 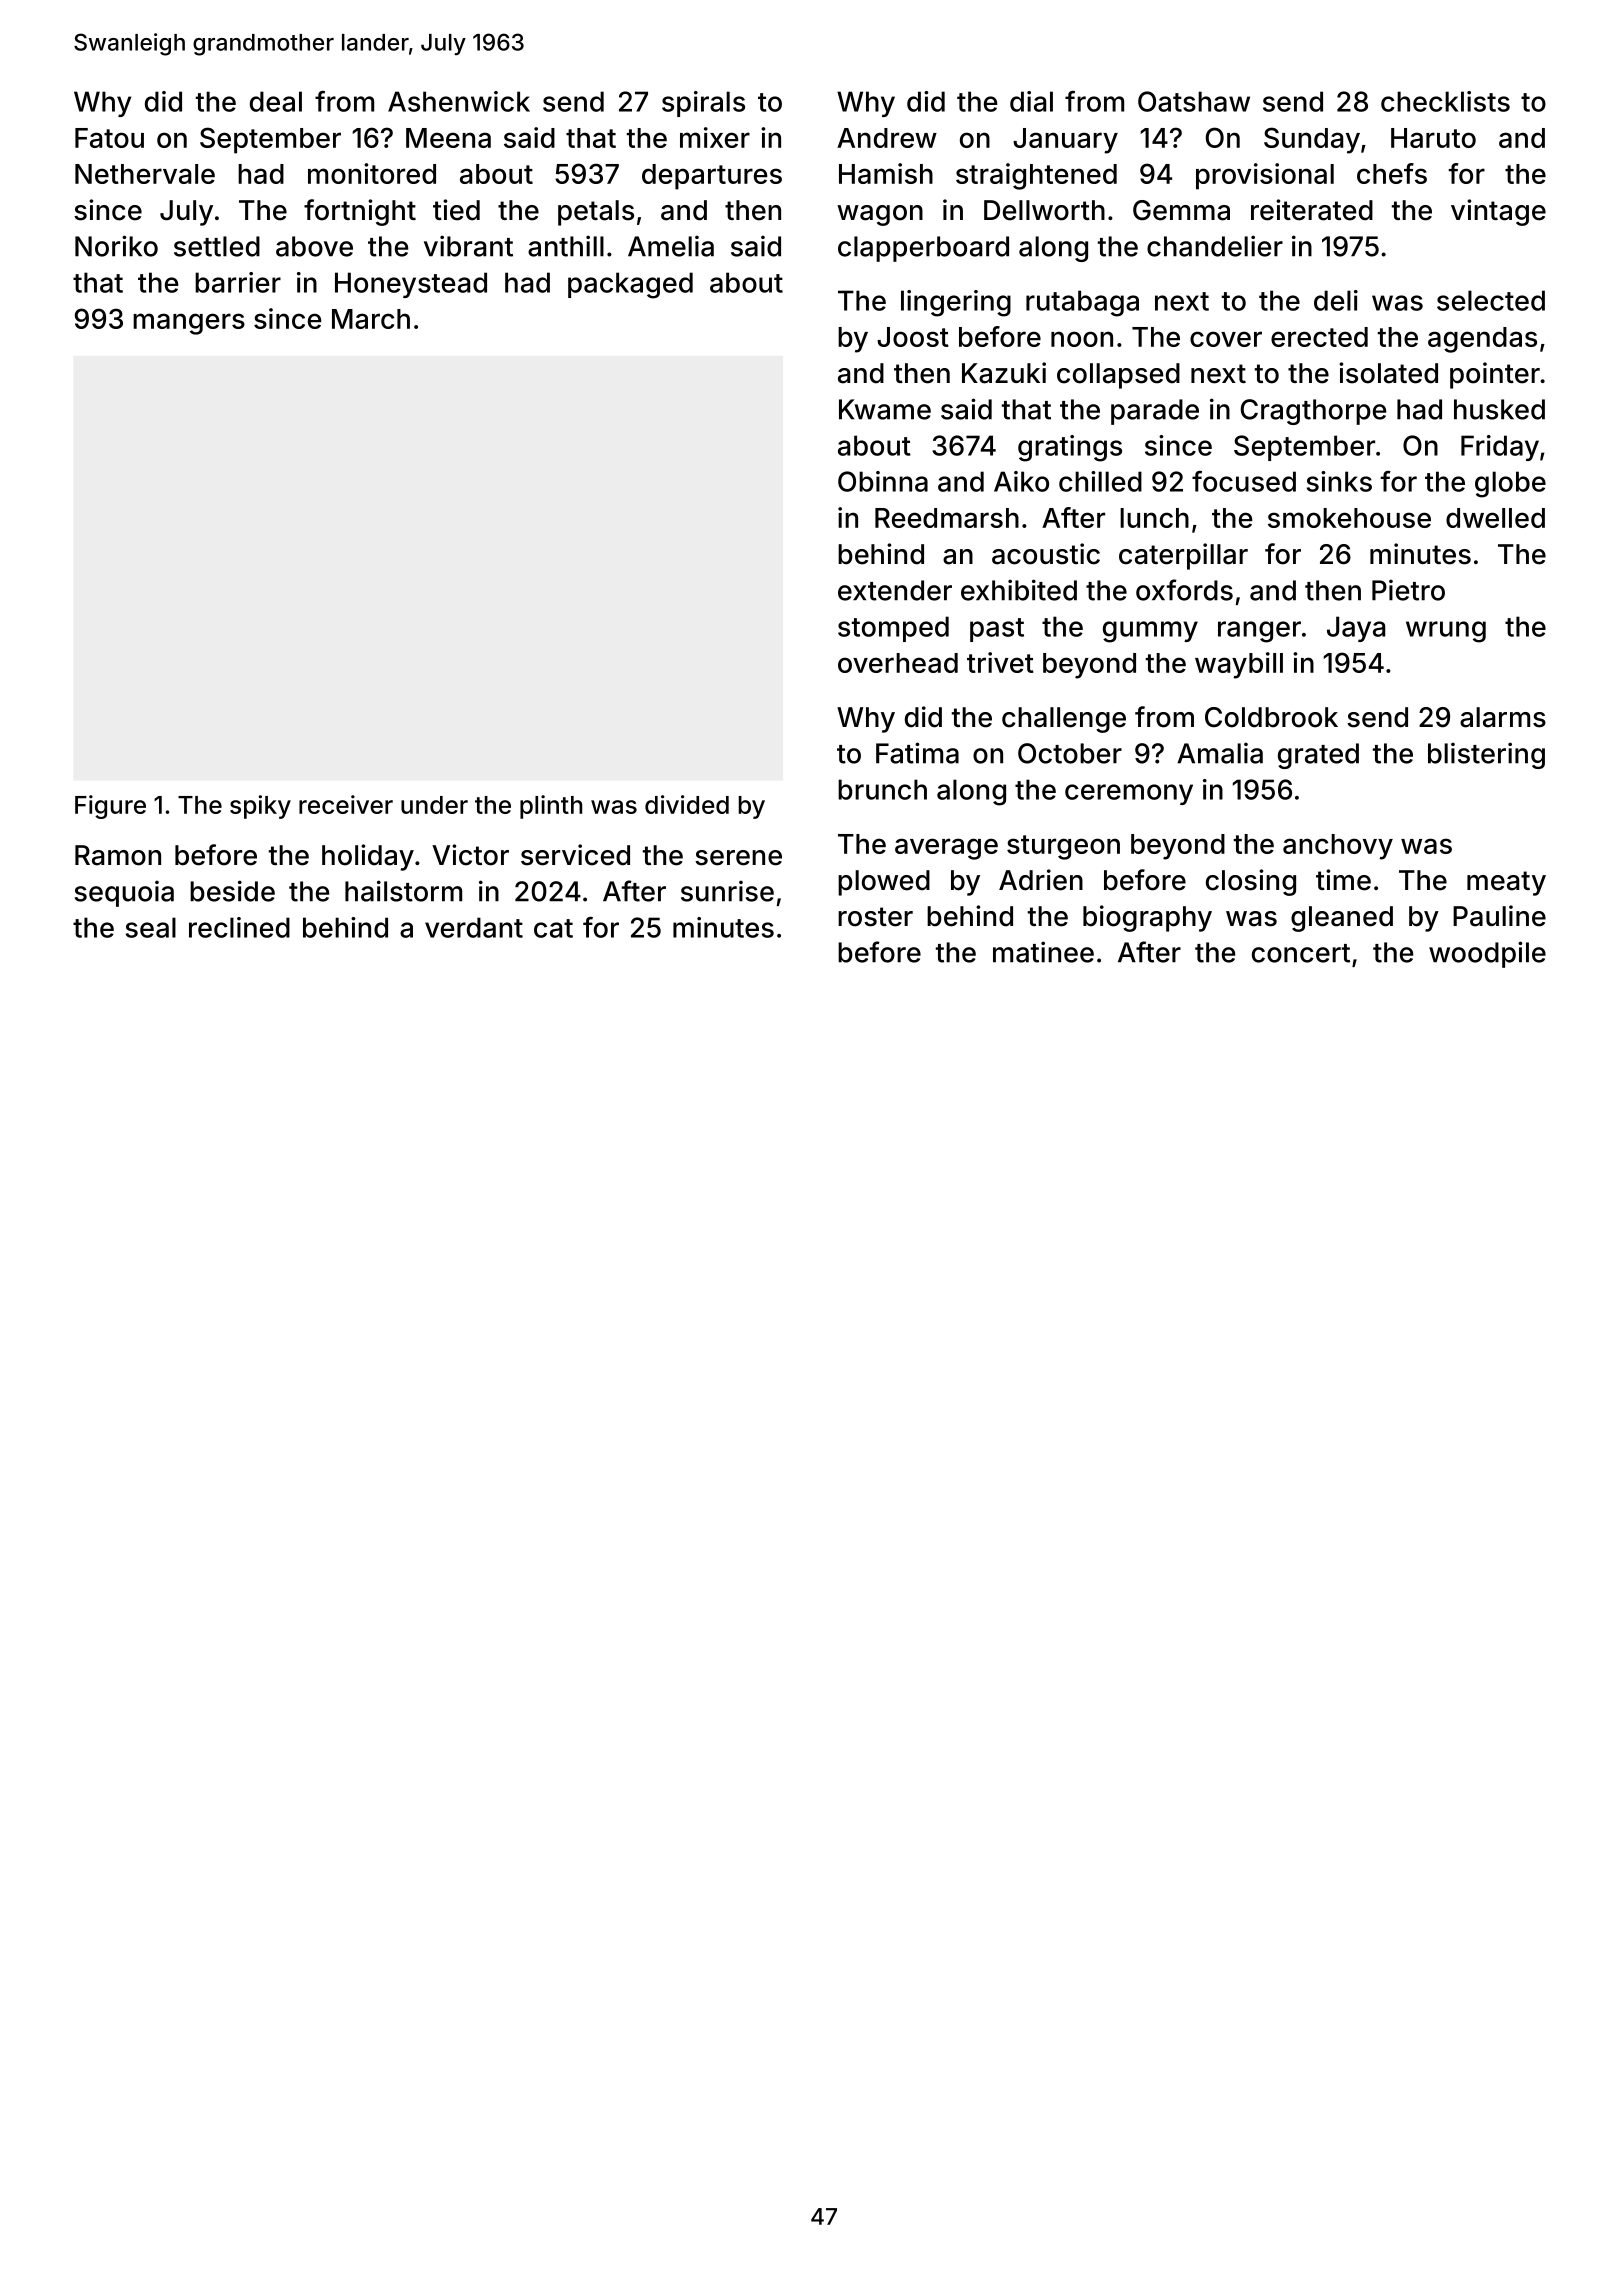 What do you see at coordinates (1498, 212) in the screenshot?
I see `vintage` at bounding box center [1498, 212].
